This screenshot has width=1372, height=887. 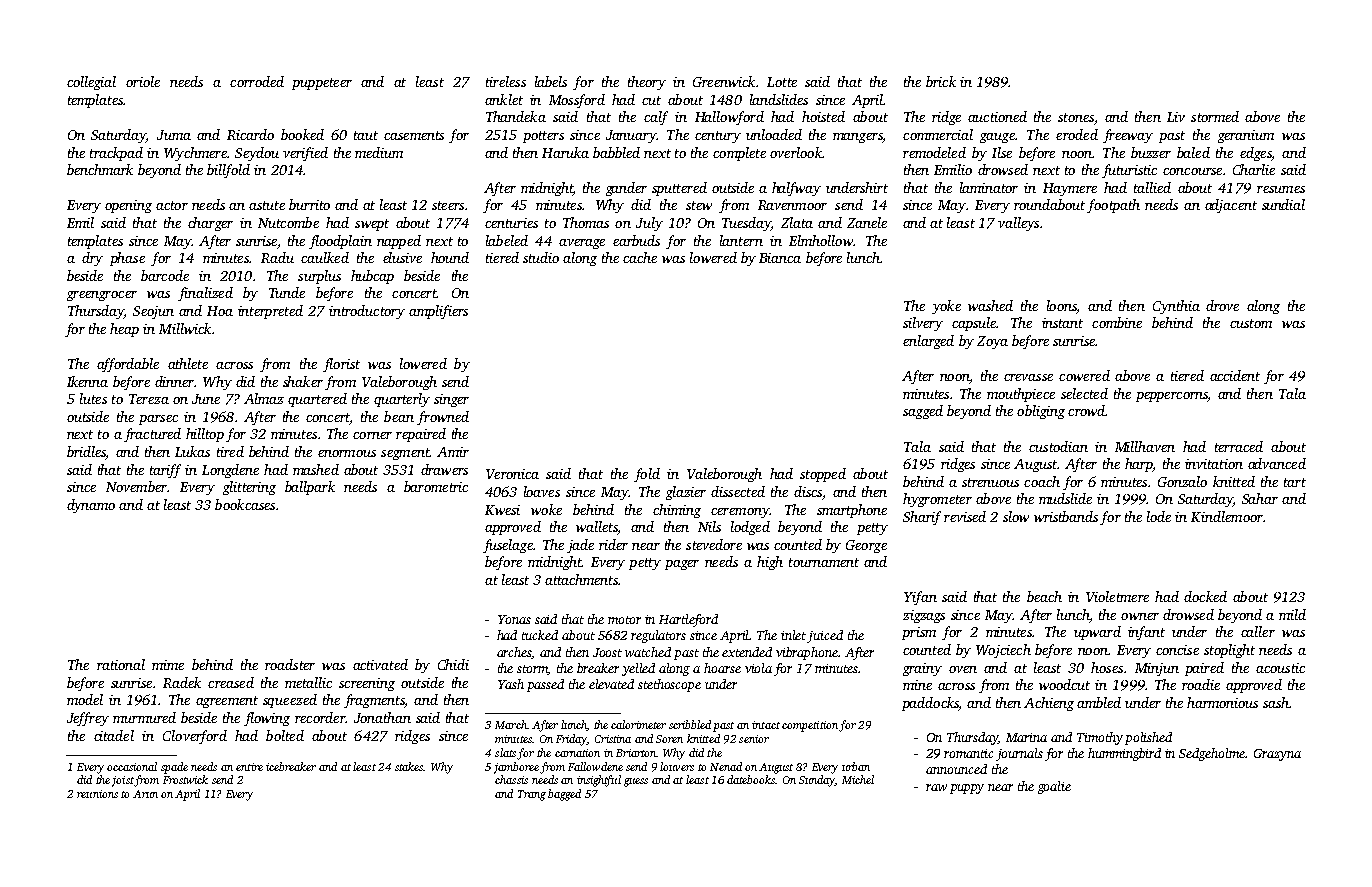 What do you see at coordinates (919, 633) in the screenshot?
I see `prism` at bounding box center [919, 633].
